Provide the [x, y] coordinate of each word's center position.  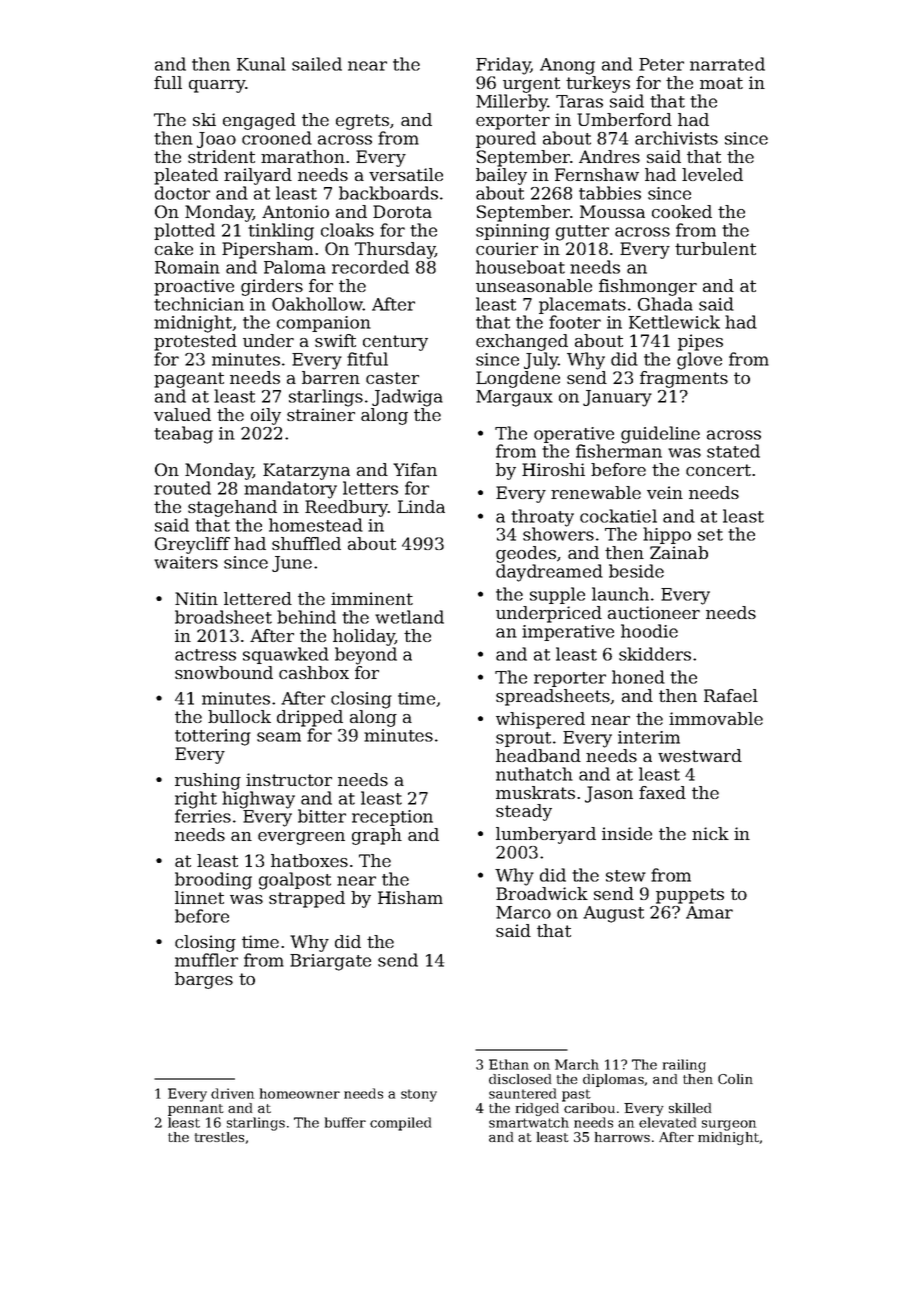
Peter [661, 64]
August [613, 914]
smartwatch [529, 1122]
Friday [503, 66]
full [168, 82]
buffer [345, 1122]
